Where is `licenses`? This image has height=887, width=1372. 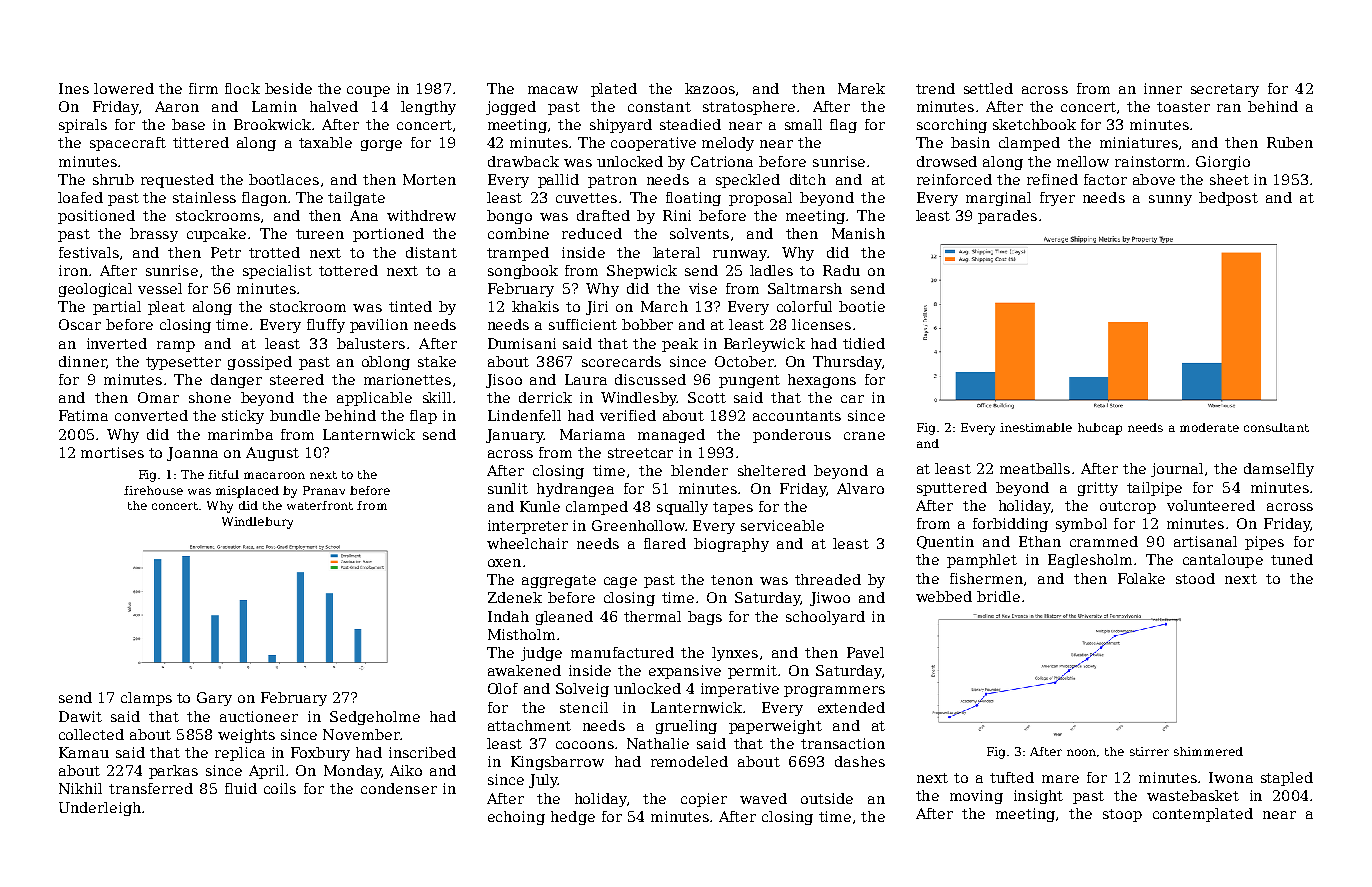
licenses is located at coordinates (821, 324).
